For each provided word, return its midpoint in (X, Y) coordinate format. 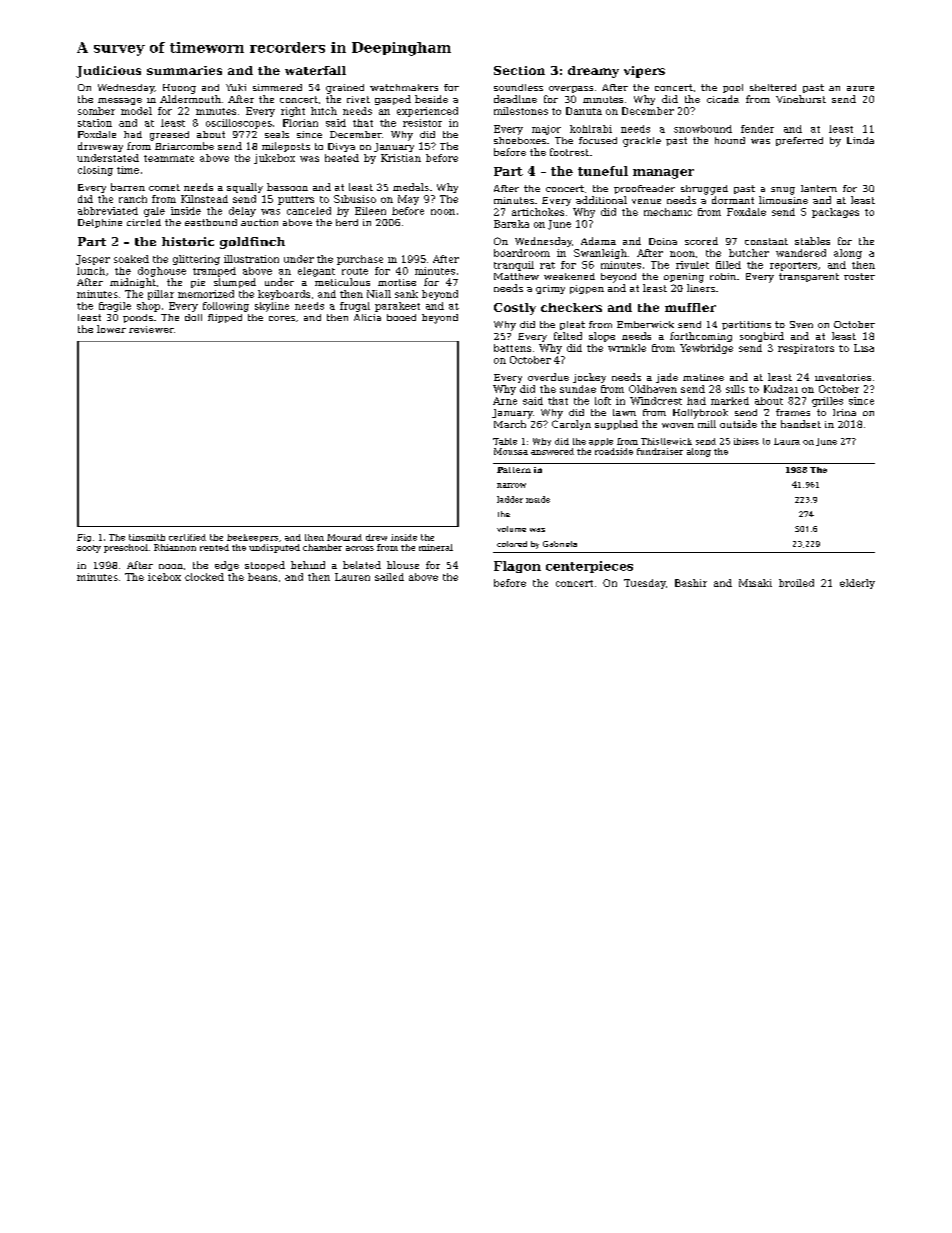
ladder (510, 499)
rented (214, 547)
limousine (783, 200)
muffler (690, 307)
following (226, 307)
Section (519, 70)
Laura (787, 441)
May (408, 200)
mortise (397, 282)
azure (860, 88)
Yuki (236, 87)
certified (187, 537)
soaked (131, 259)
